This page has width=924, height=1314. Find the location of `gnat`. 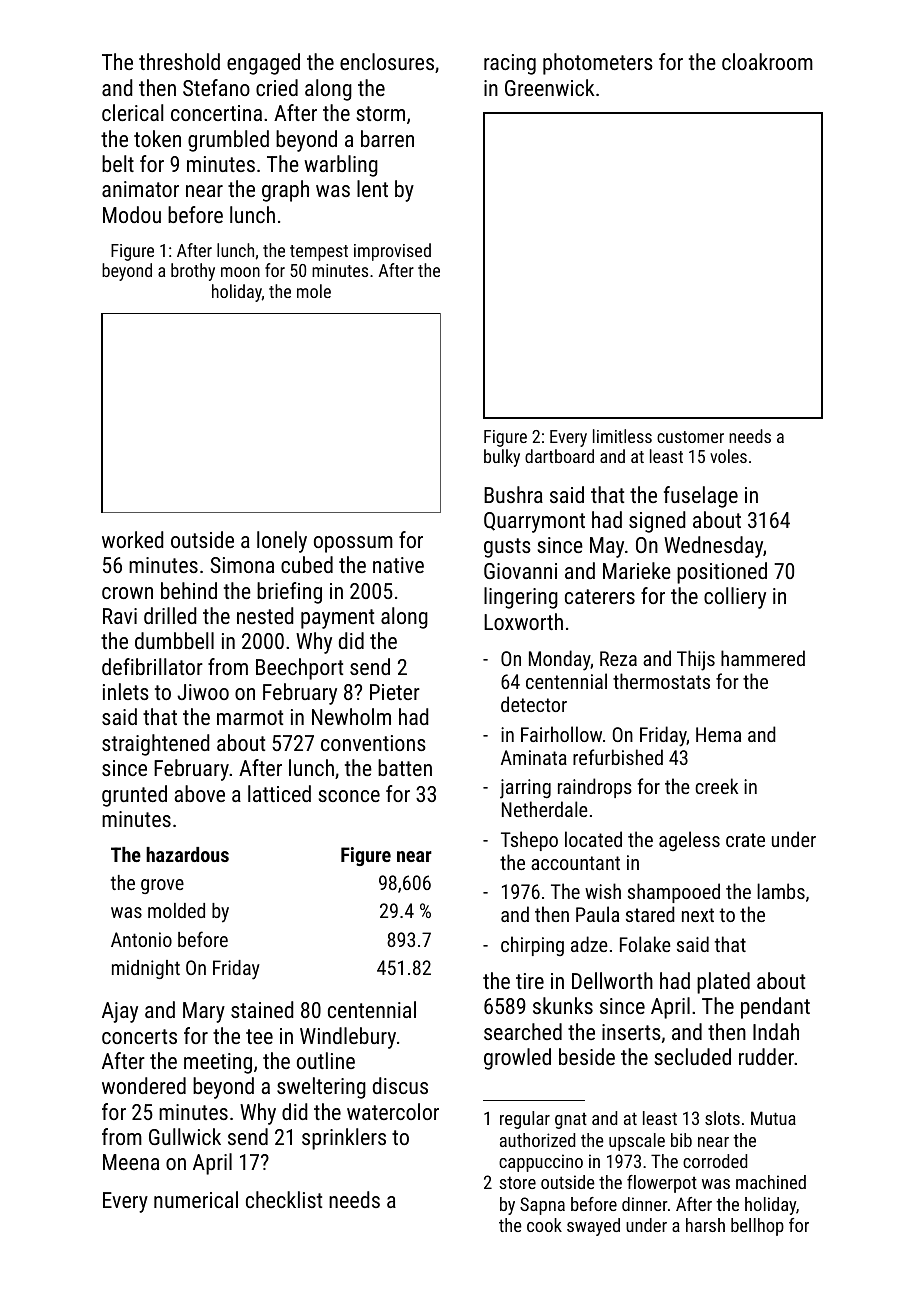

gnat is located at coordinates (571, 1121).
